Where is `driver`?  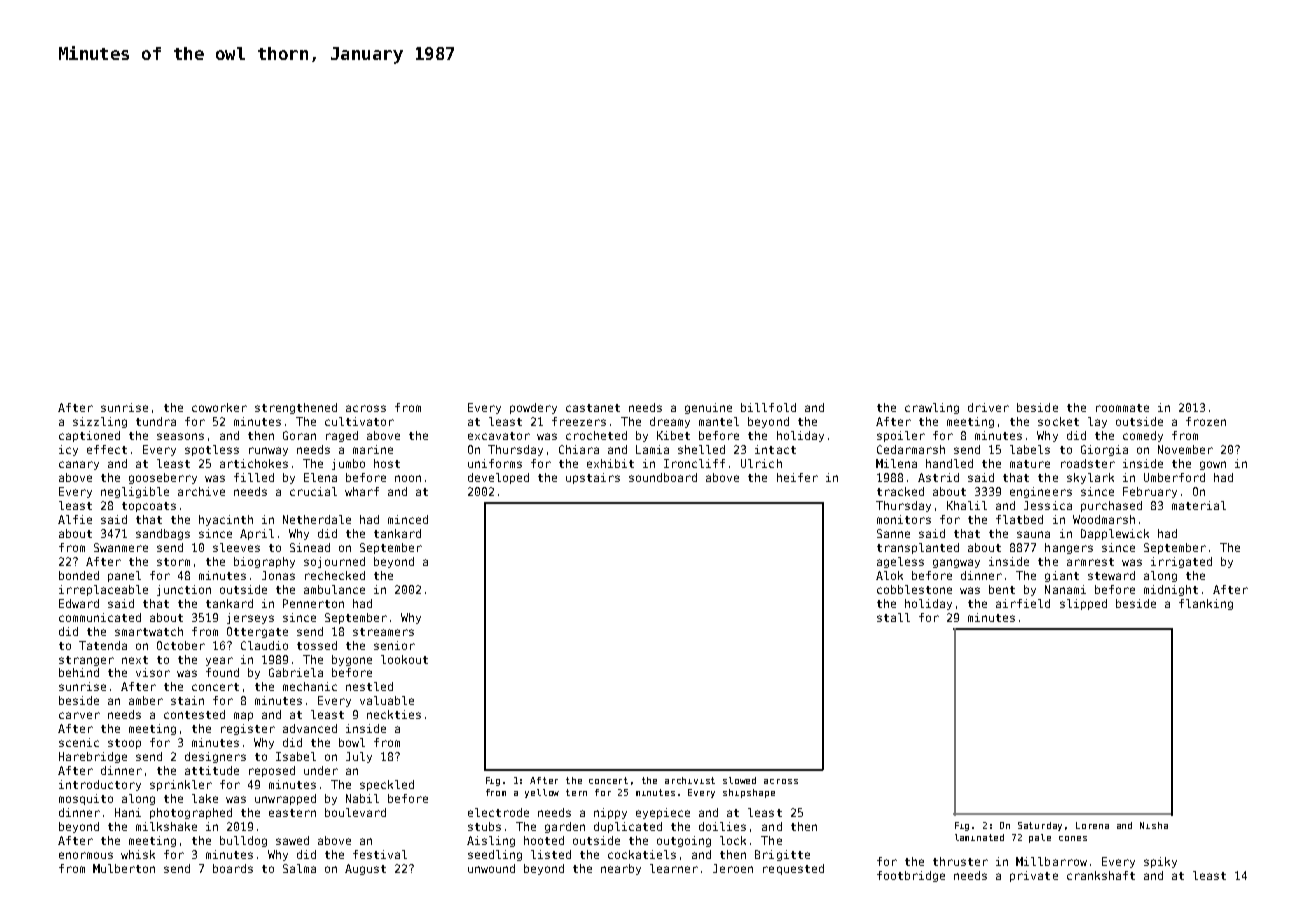 driver is located at coordinates (988, 407).
